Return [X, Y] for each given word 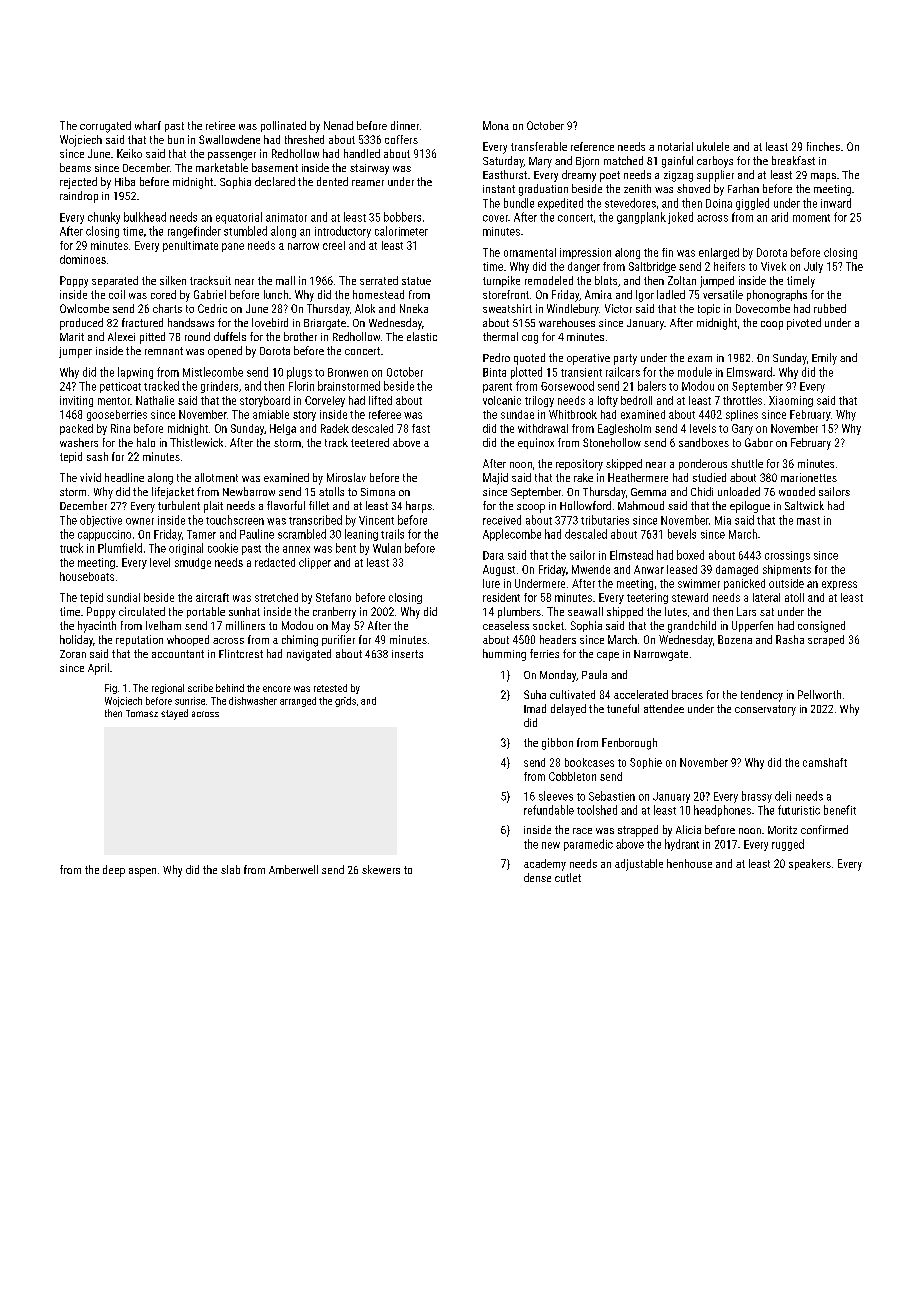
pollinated [283, 126]
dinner [405, 125]
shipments [787, 570]
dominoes [83, 259]
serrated [379, 280]
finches [823, 146]
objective [101, 521]
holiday [76, 641]
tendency [762, 696]
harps [419, 507]
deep [114, 871]
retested [330, 688]
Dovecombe [763, 308]
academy [545, 865]
